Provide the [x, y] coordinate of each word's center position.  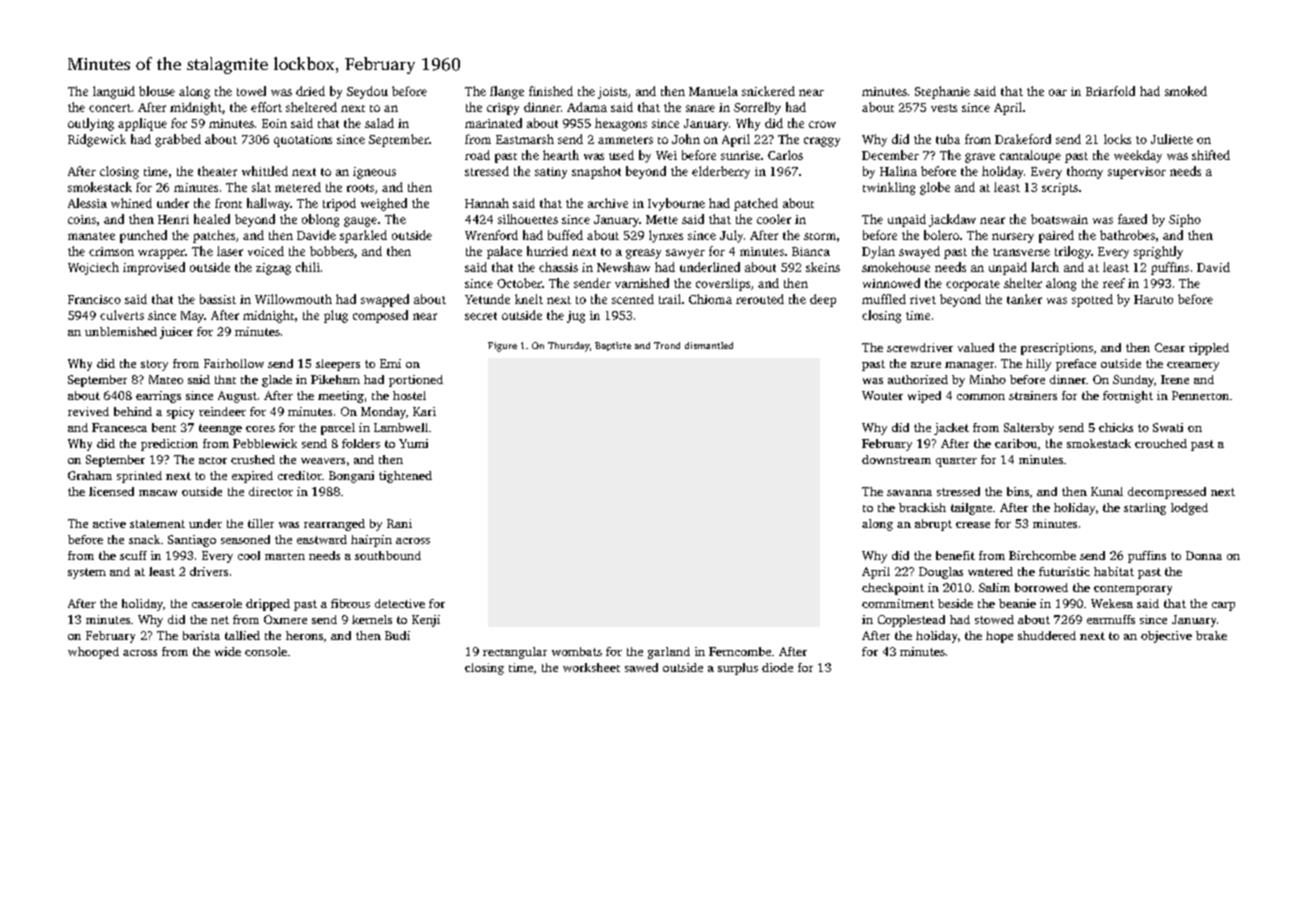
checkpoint [893, 589]
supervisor [1137, 173]
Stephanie [942, 92]
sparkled [363, 236]
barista [201, 635]
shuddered [1047, 635]
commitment [898, 603]
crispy [503, 109]
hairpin [371, 541]
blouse [157, 91]
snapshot [596, 172]
